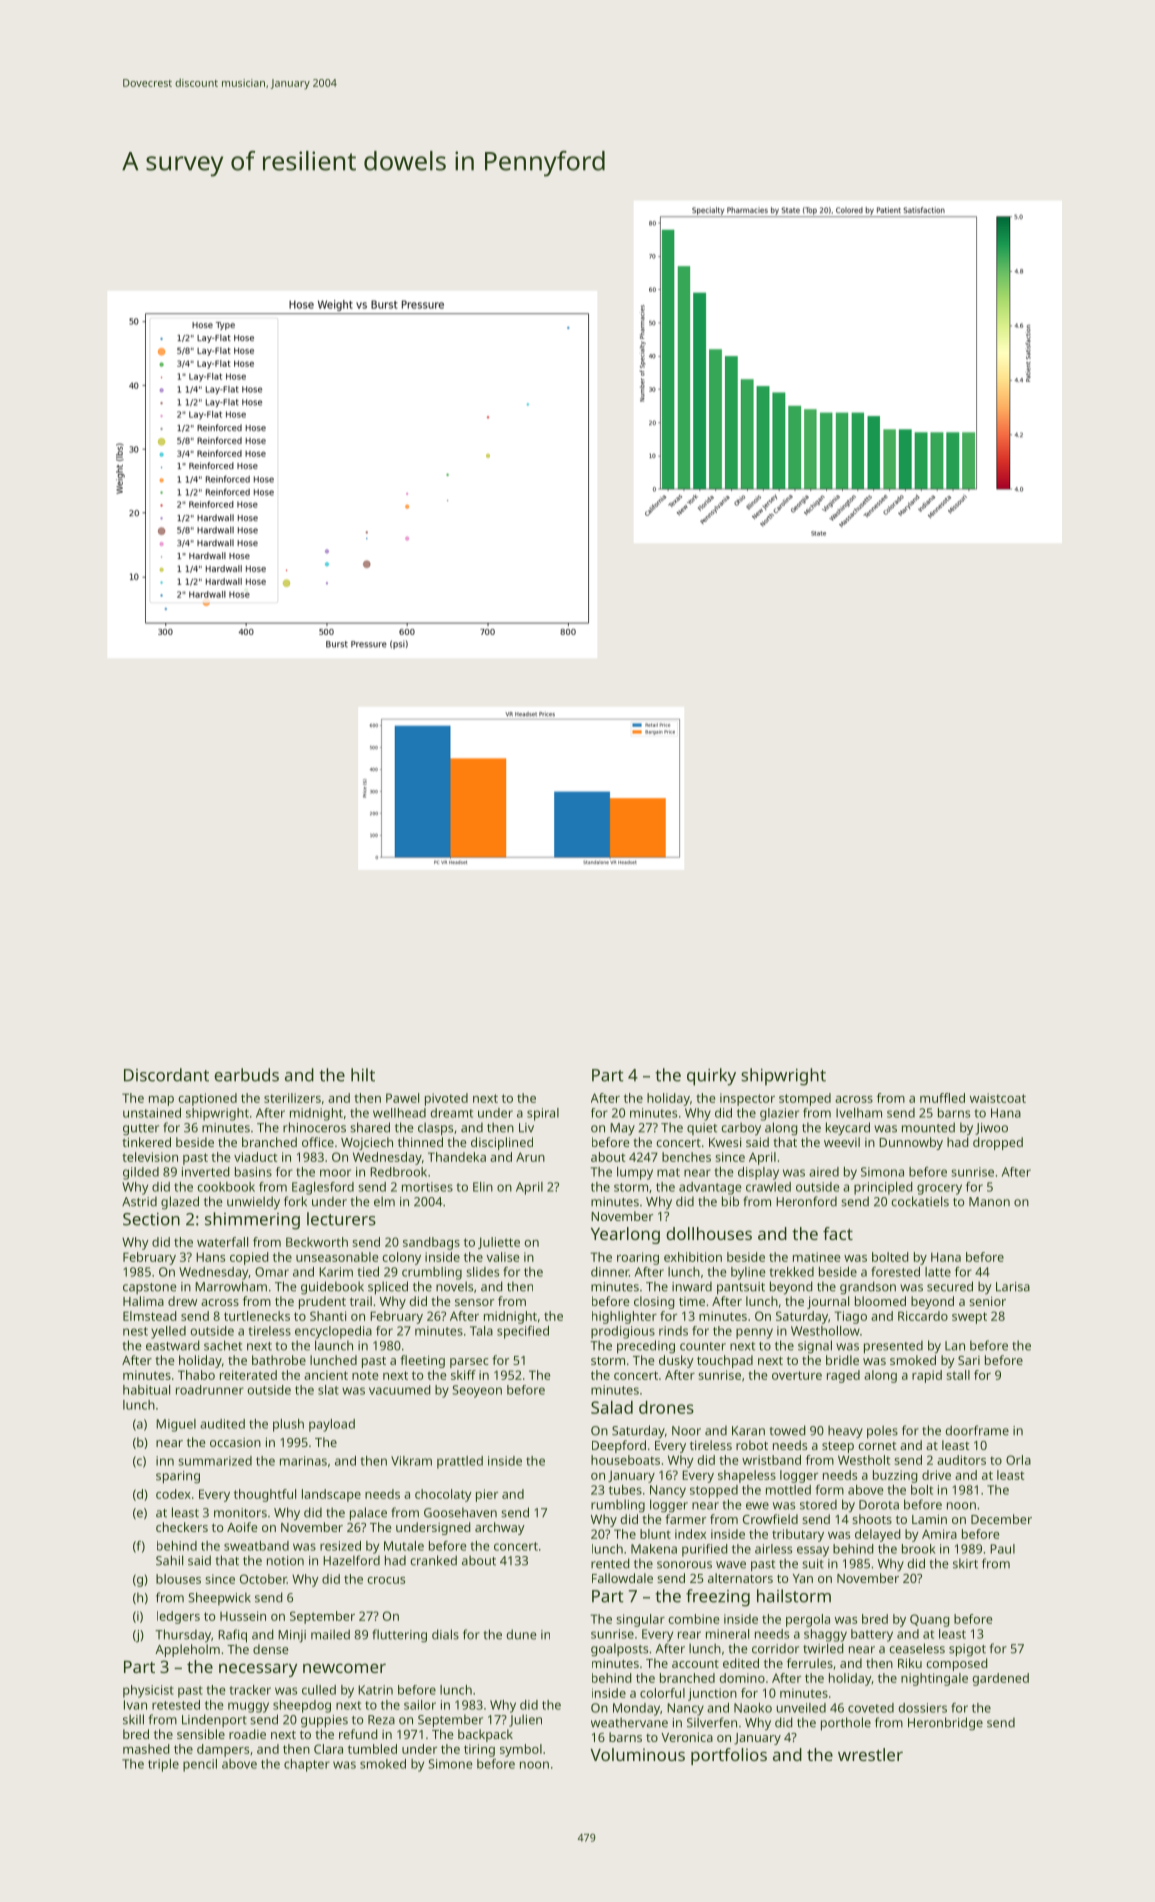  I want to click on grocery, so click(939, 1189).
